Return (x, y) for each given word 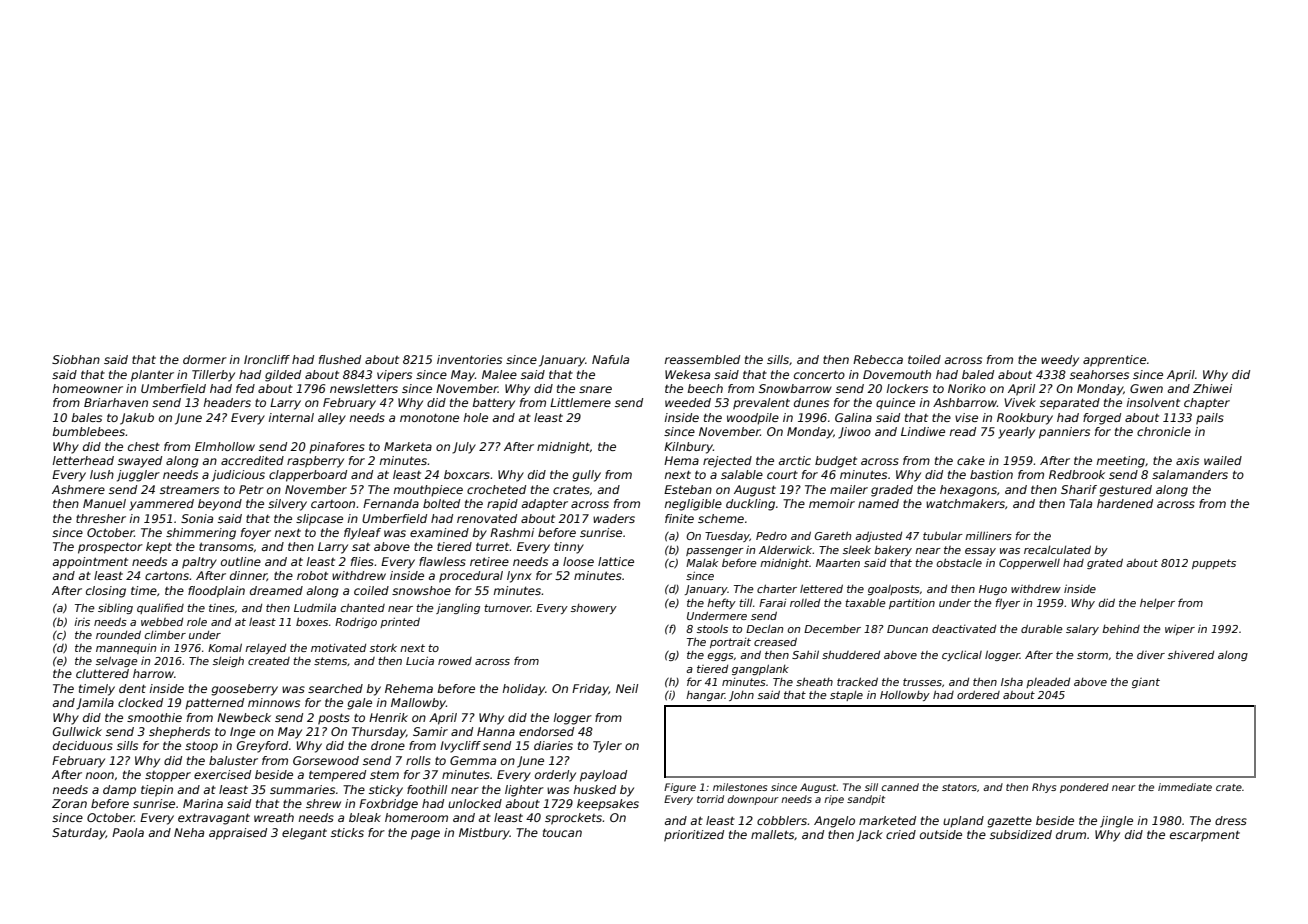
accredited (252, 460)
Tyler (607, 747)
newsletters (364, 388)
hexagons (968, 491)
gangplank (760, 669)
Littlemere (580, 402)
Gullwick (77, 731)
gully (586, 476)
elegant (304, 834)
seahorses (1099, 374)
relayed (265, 649)
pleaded (1048, 682)
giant (1146, 683)
